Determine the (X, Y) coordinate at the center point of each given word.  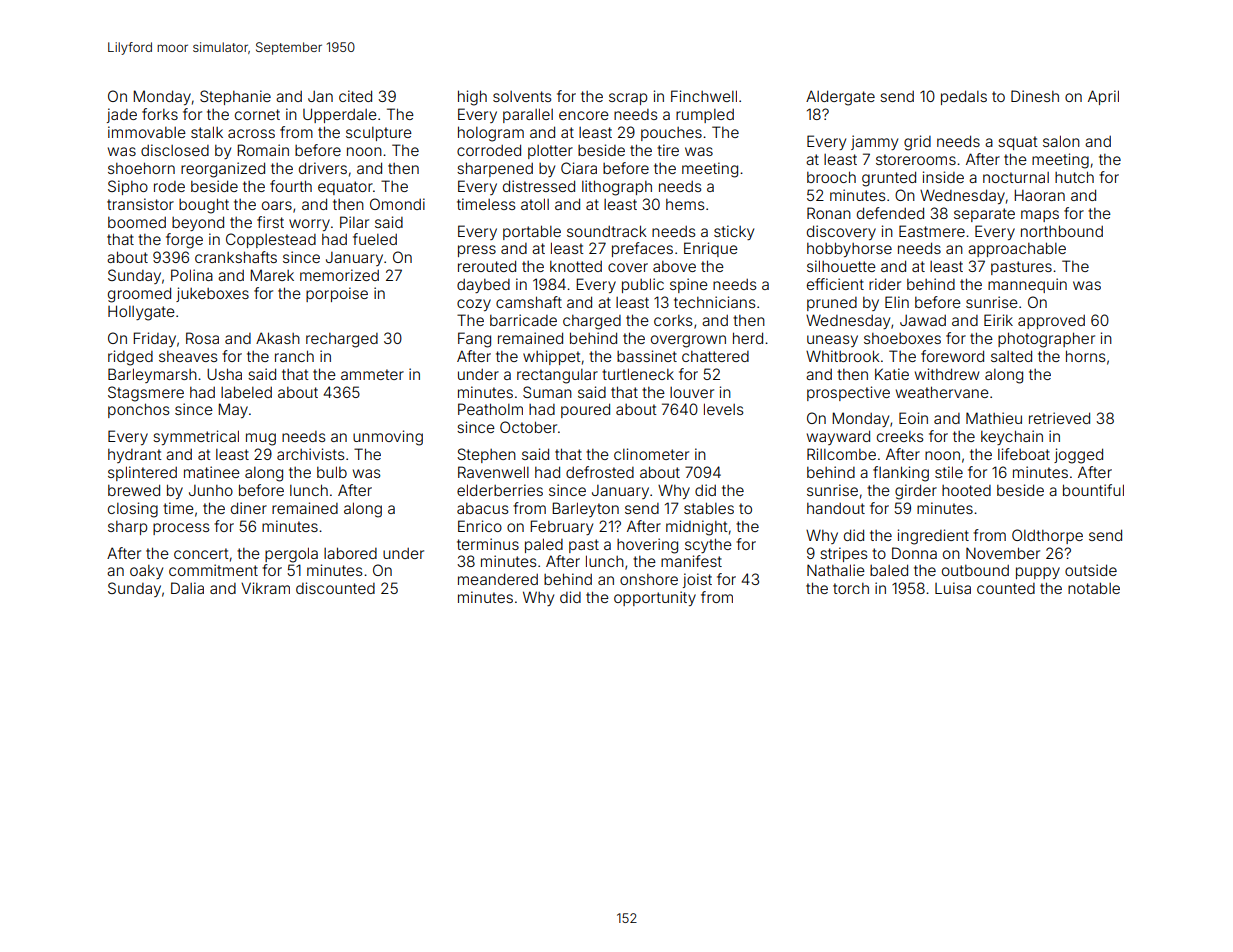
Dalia (187, 588)
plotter (550, 152)
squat (1018, 143)
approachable (1017, 249)
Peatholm (490, 409)
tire (668, 150)
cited (355, 96)
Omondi (397, 204)
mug (261, 439)
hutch (1074, 177)
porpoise (337, 294)
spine (689, 285)
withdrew (947, 374)
